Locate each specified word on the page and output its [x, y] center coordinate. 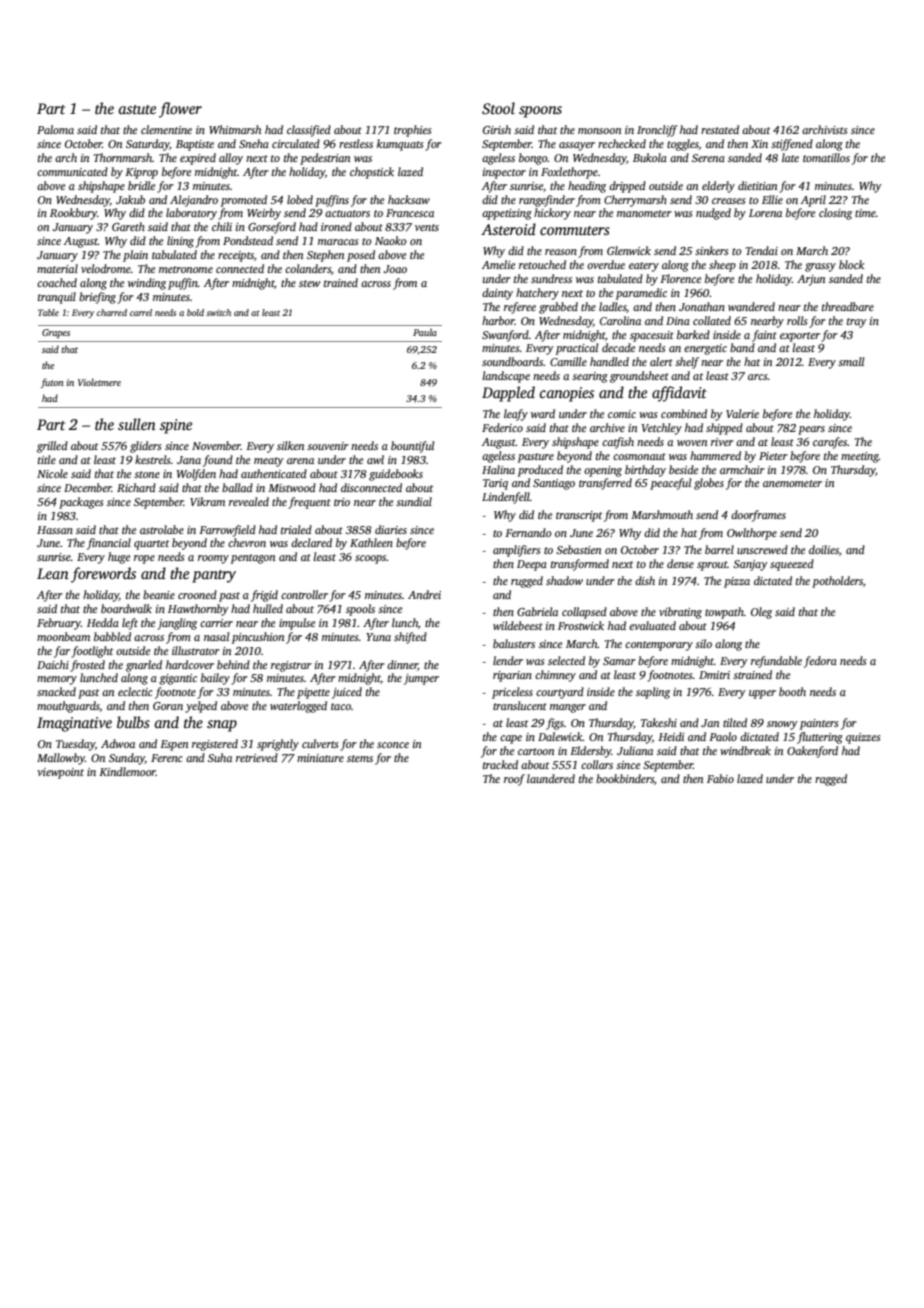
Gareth [128, 226]
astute [137, 109]
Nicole [52, 473]
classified [309, 131]
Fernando [528, 532]
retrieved [257, 757]
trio [342, 502]
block [851, 264]
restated [720, 129]
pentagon [253, 559]
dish [645, 580]
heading [587, 187]
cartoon [536, 751]
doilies [824, 549]
